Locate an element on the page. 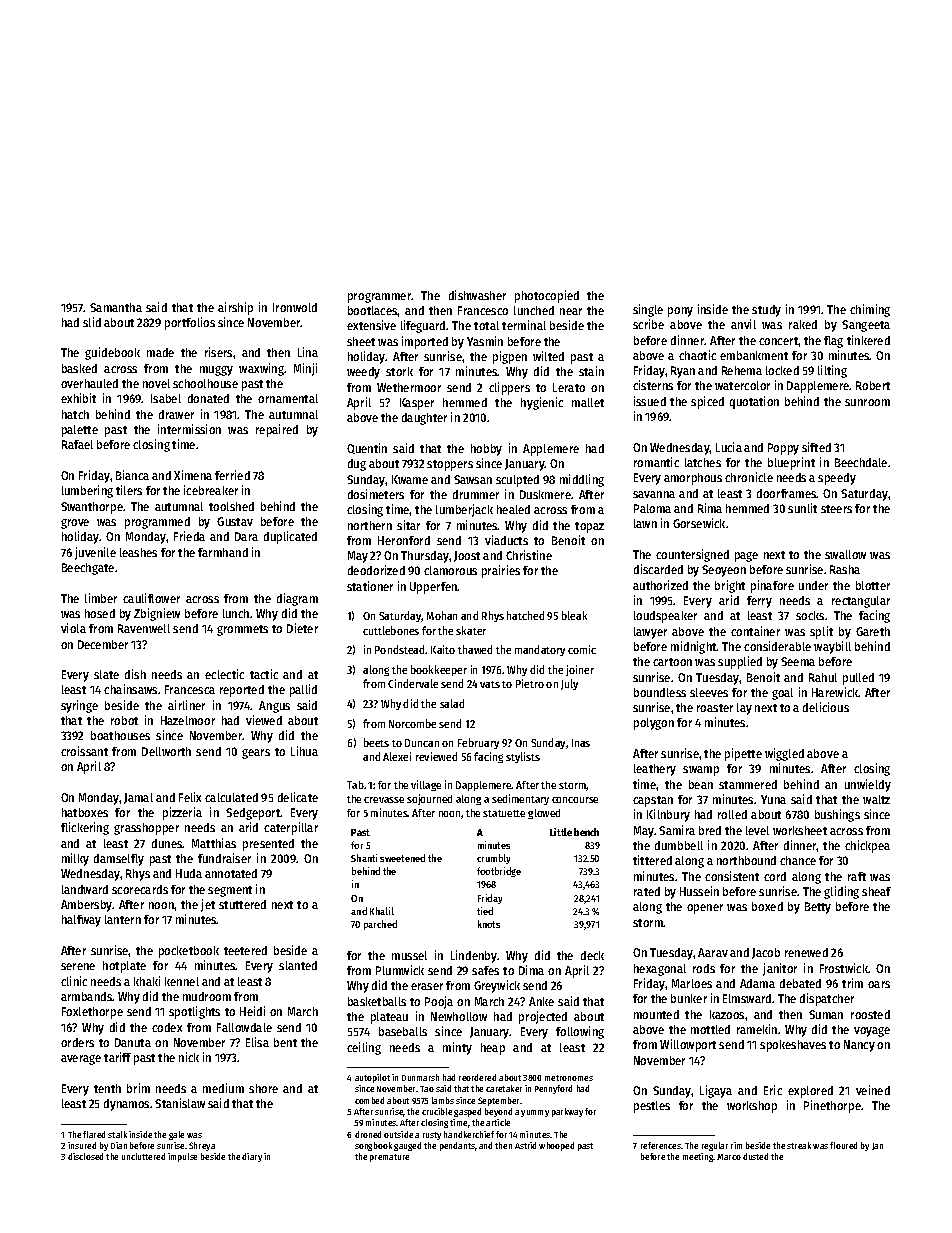 The height and width of the document is (1233, 952). chiming is located at coordinates (870, 310).
